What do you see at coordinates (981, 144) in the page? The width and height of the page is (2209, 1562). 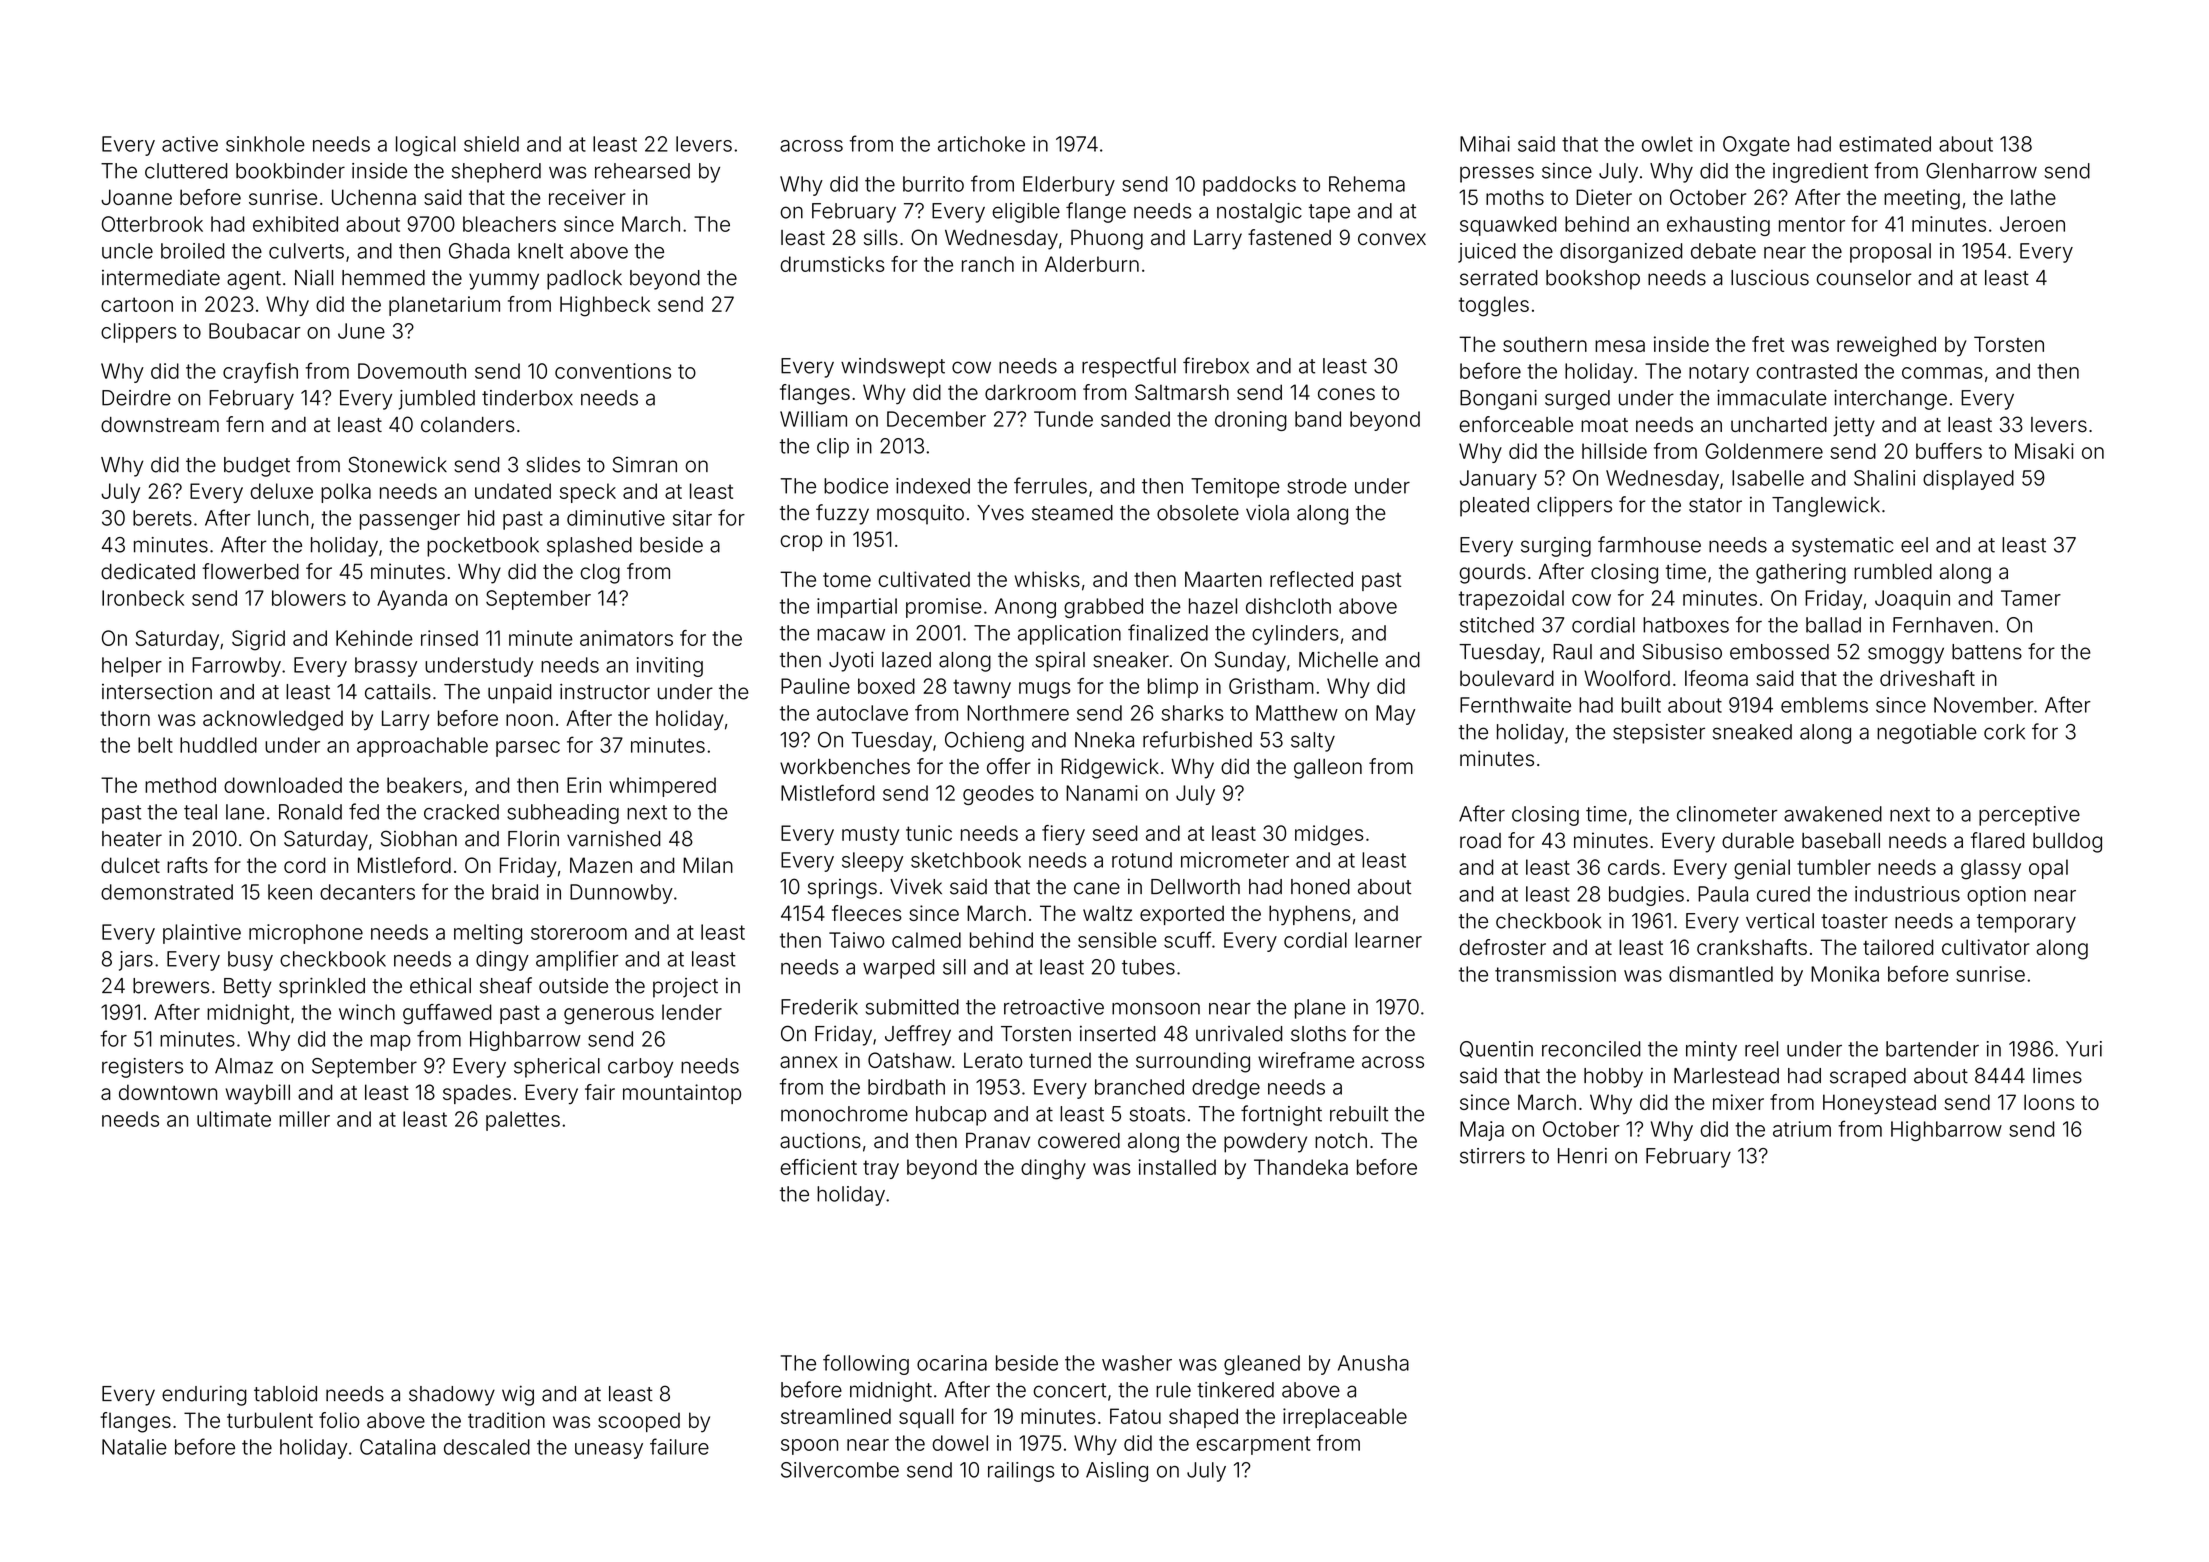 I see `artichoke` at bounding box center [981, 144].
